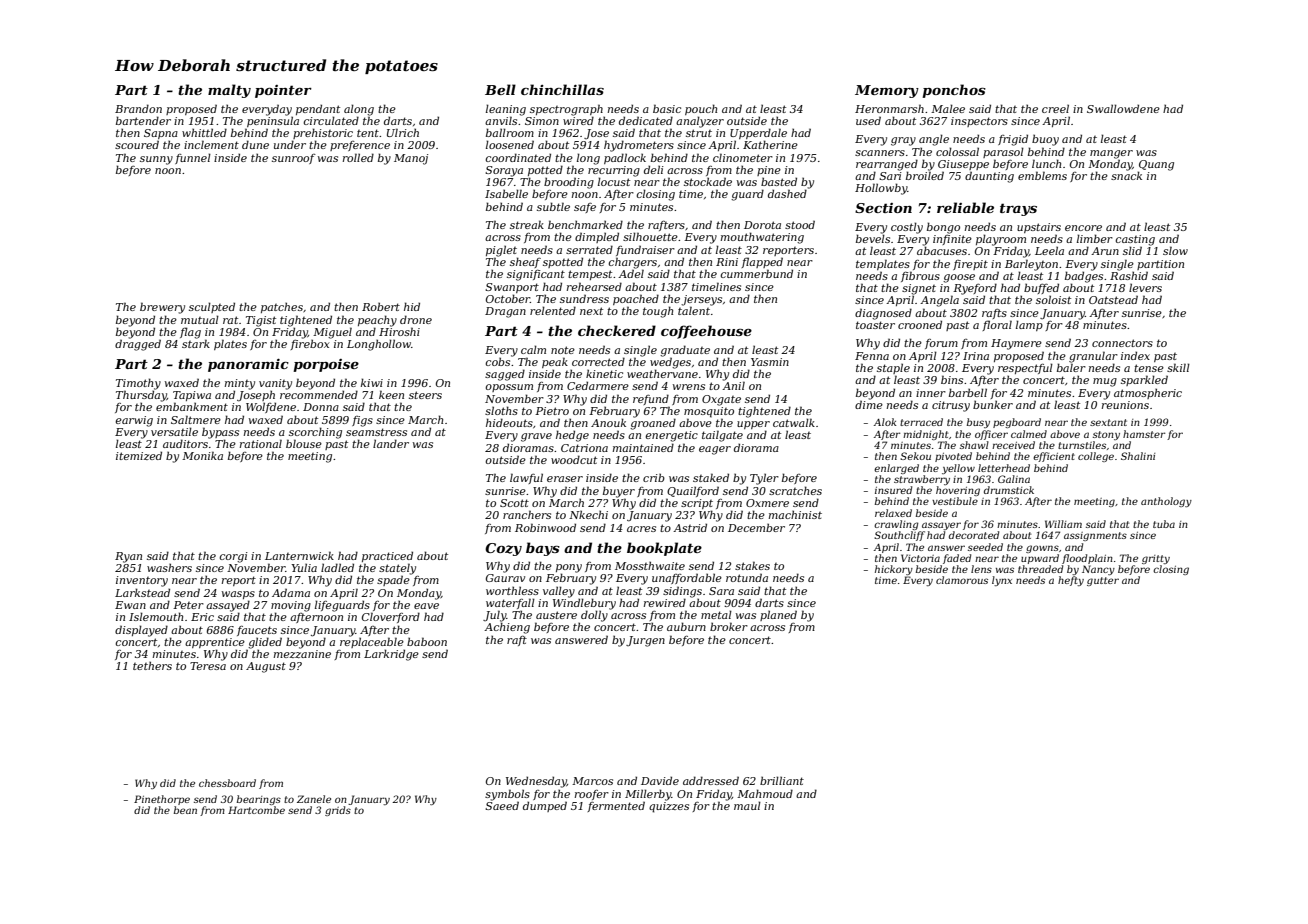 The image size is (1308, 924). I want to click on dumped, so click(545, 806).
